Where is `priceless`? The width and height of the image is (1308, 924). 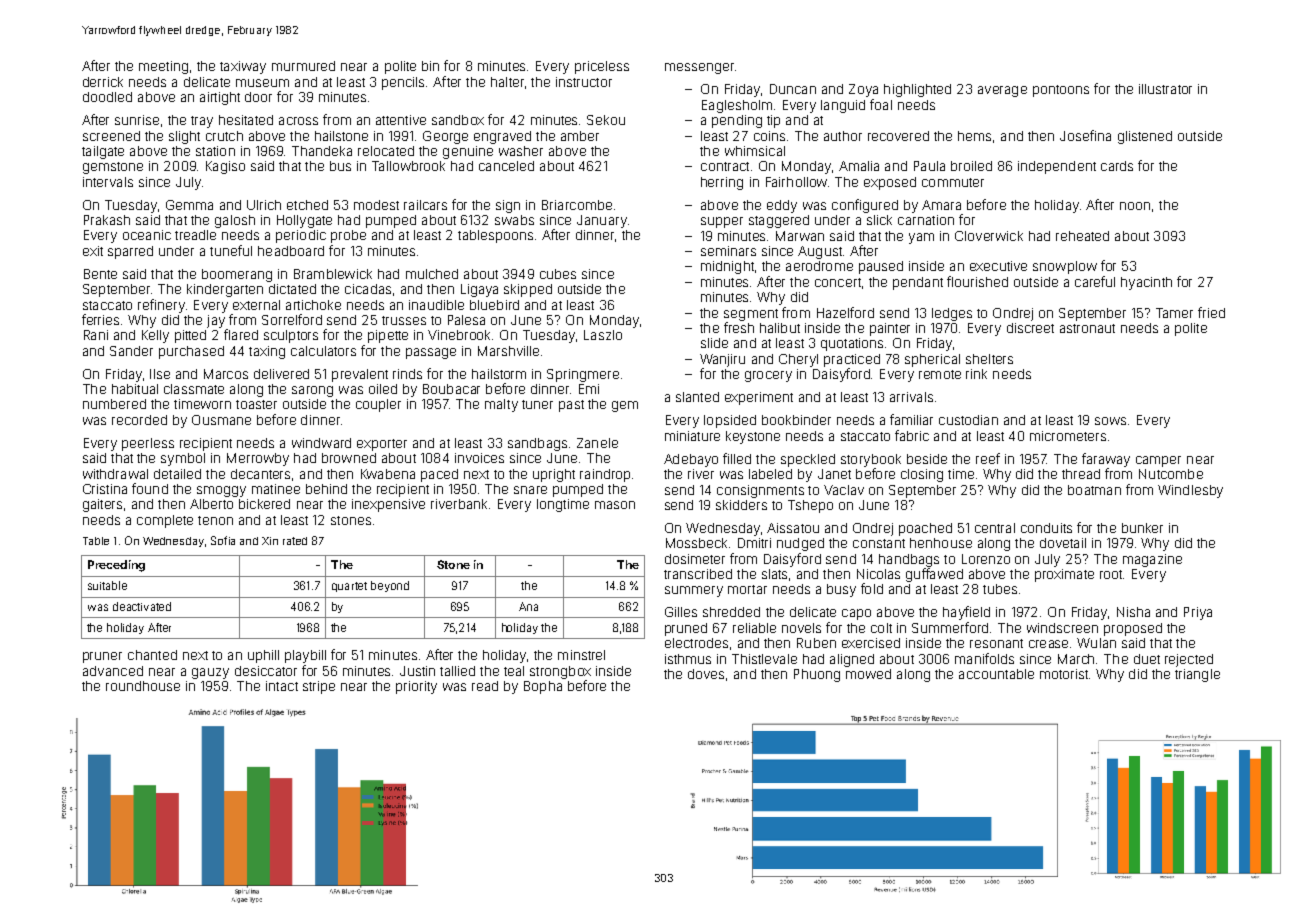
priceless is located at coordinates (602, 67).
